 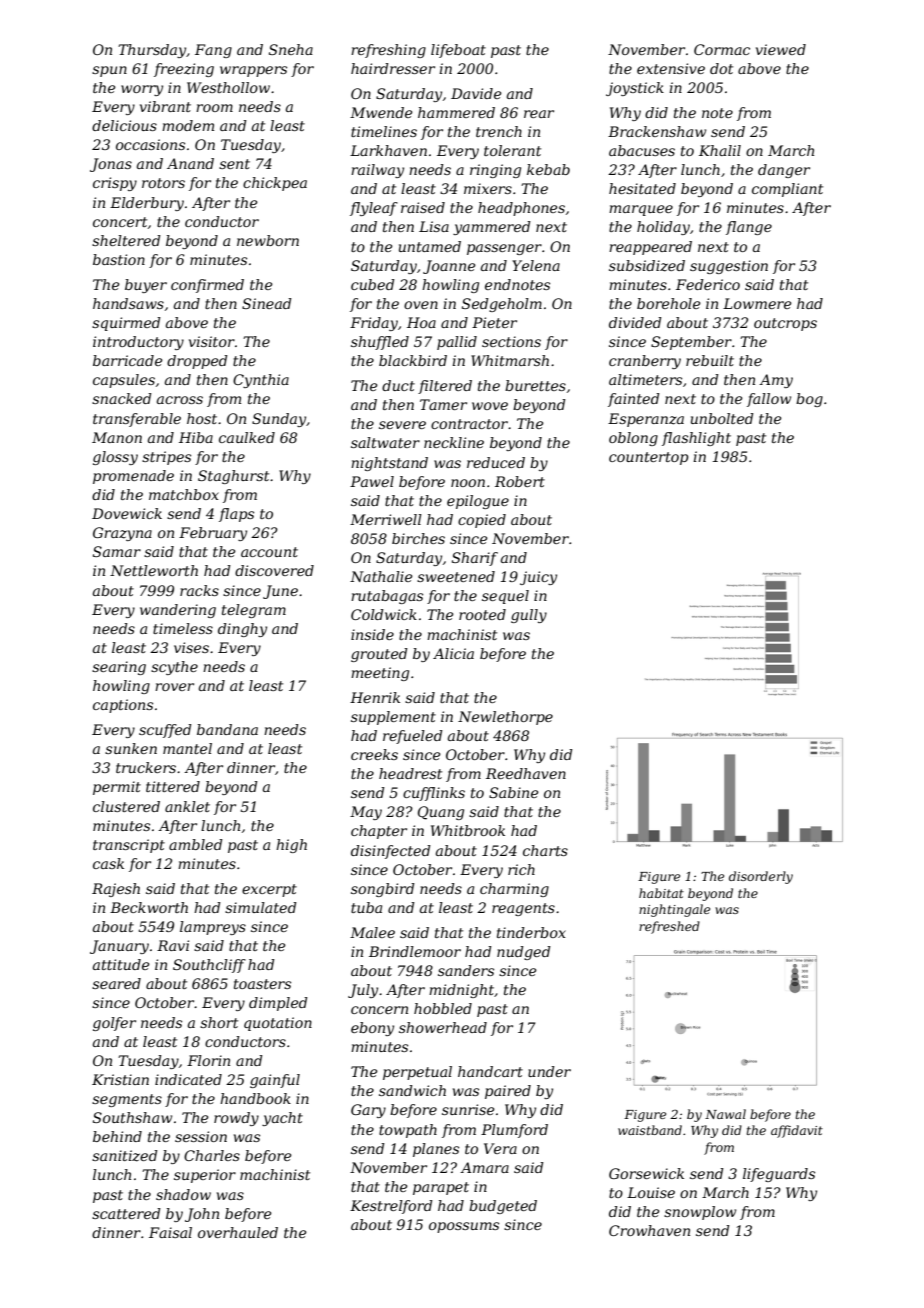 I want to click on danger, so click(x=784, y=171).
